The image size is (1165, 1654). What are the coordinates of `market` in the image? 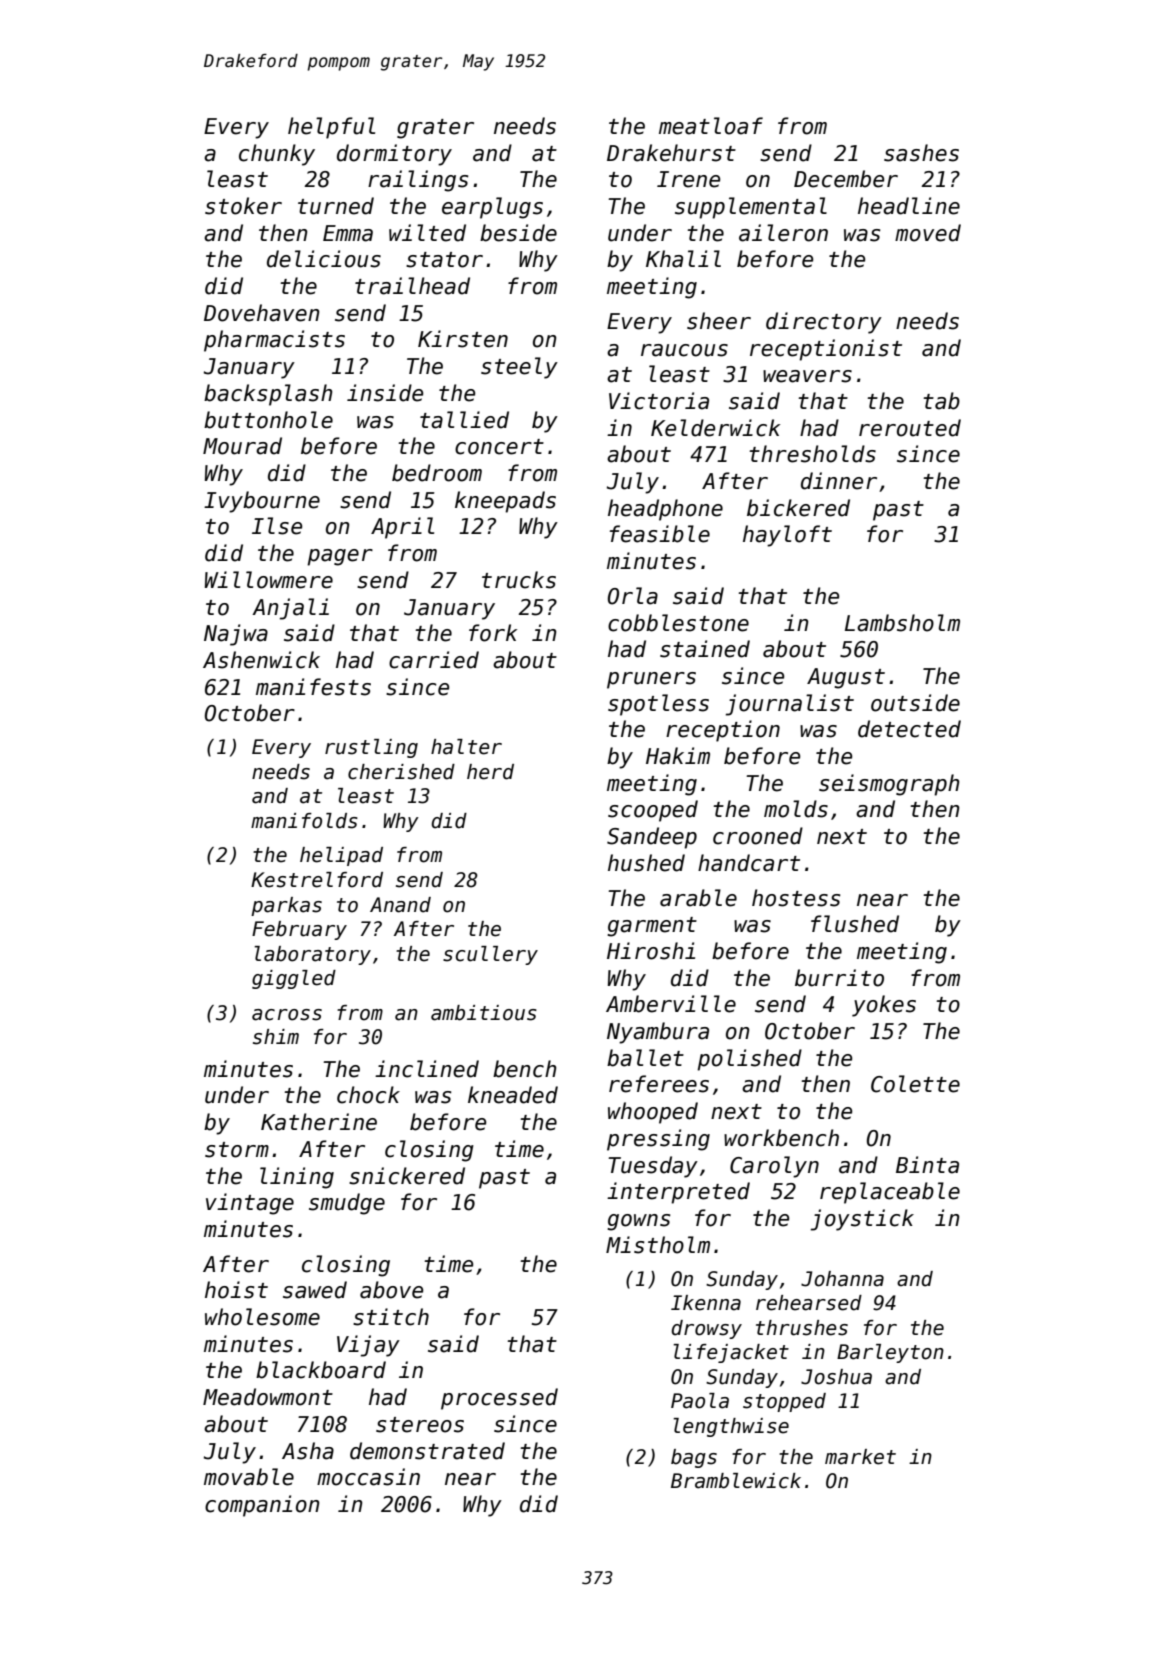 It's located at (860, 1457).
